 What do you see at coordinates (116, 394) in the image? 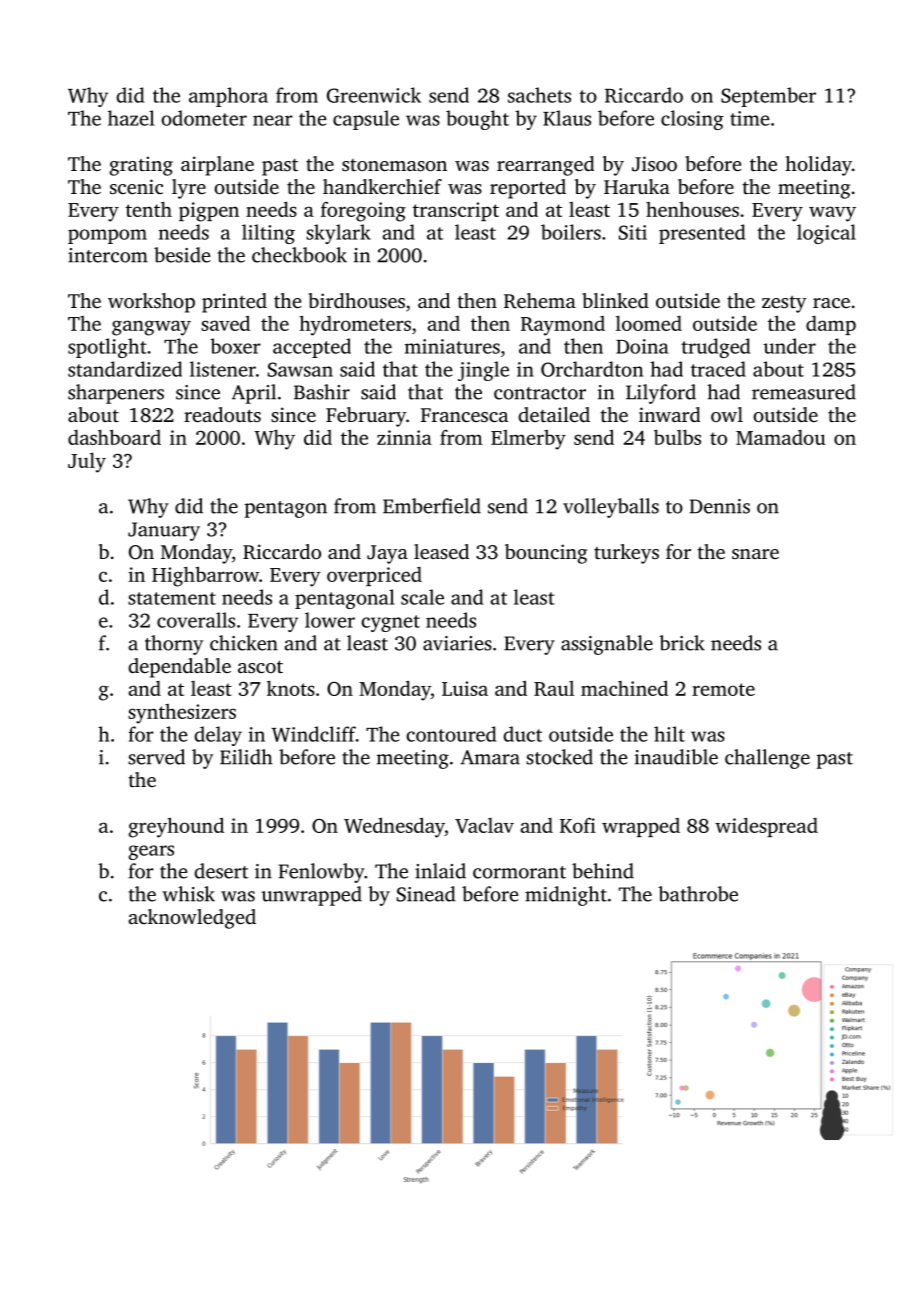
I see `sharpeners` at bounding box center [116, 394].
